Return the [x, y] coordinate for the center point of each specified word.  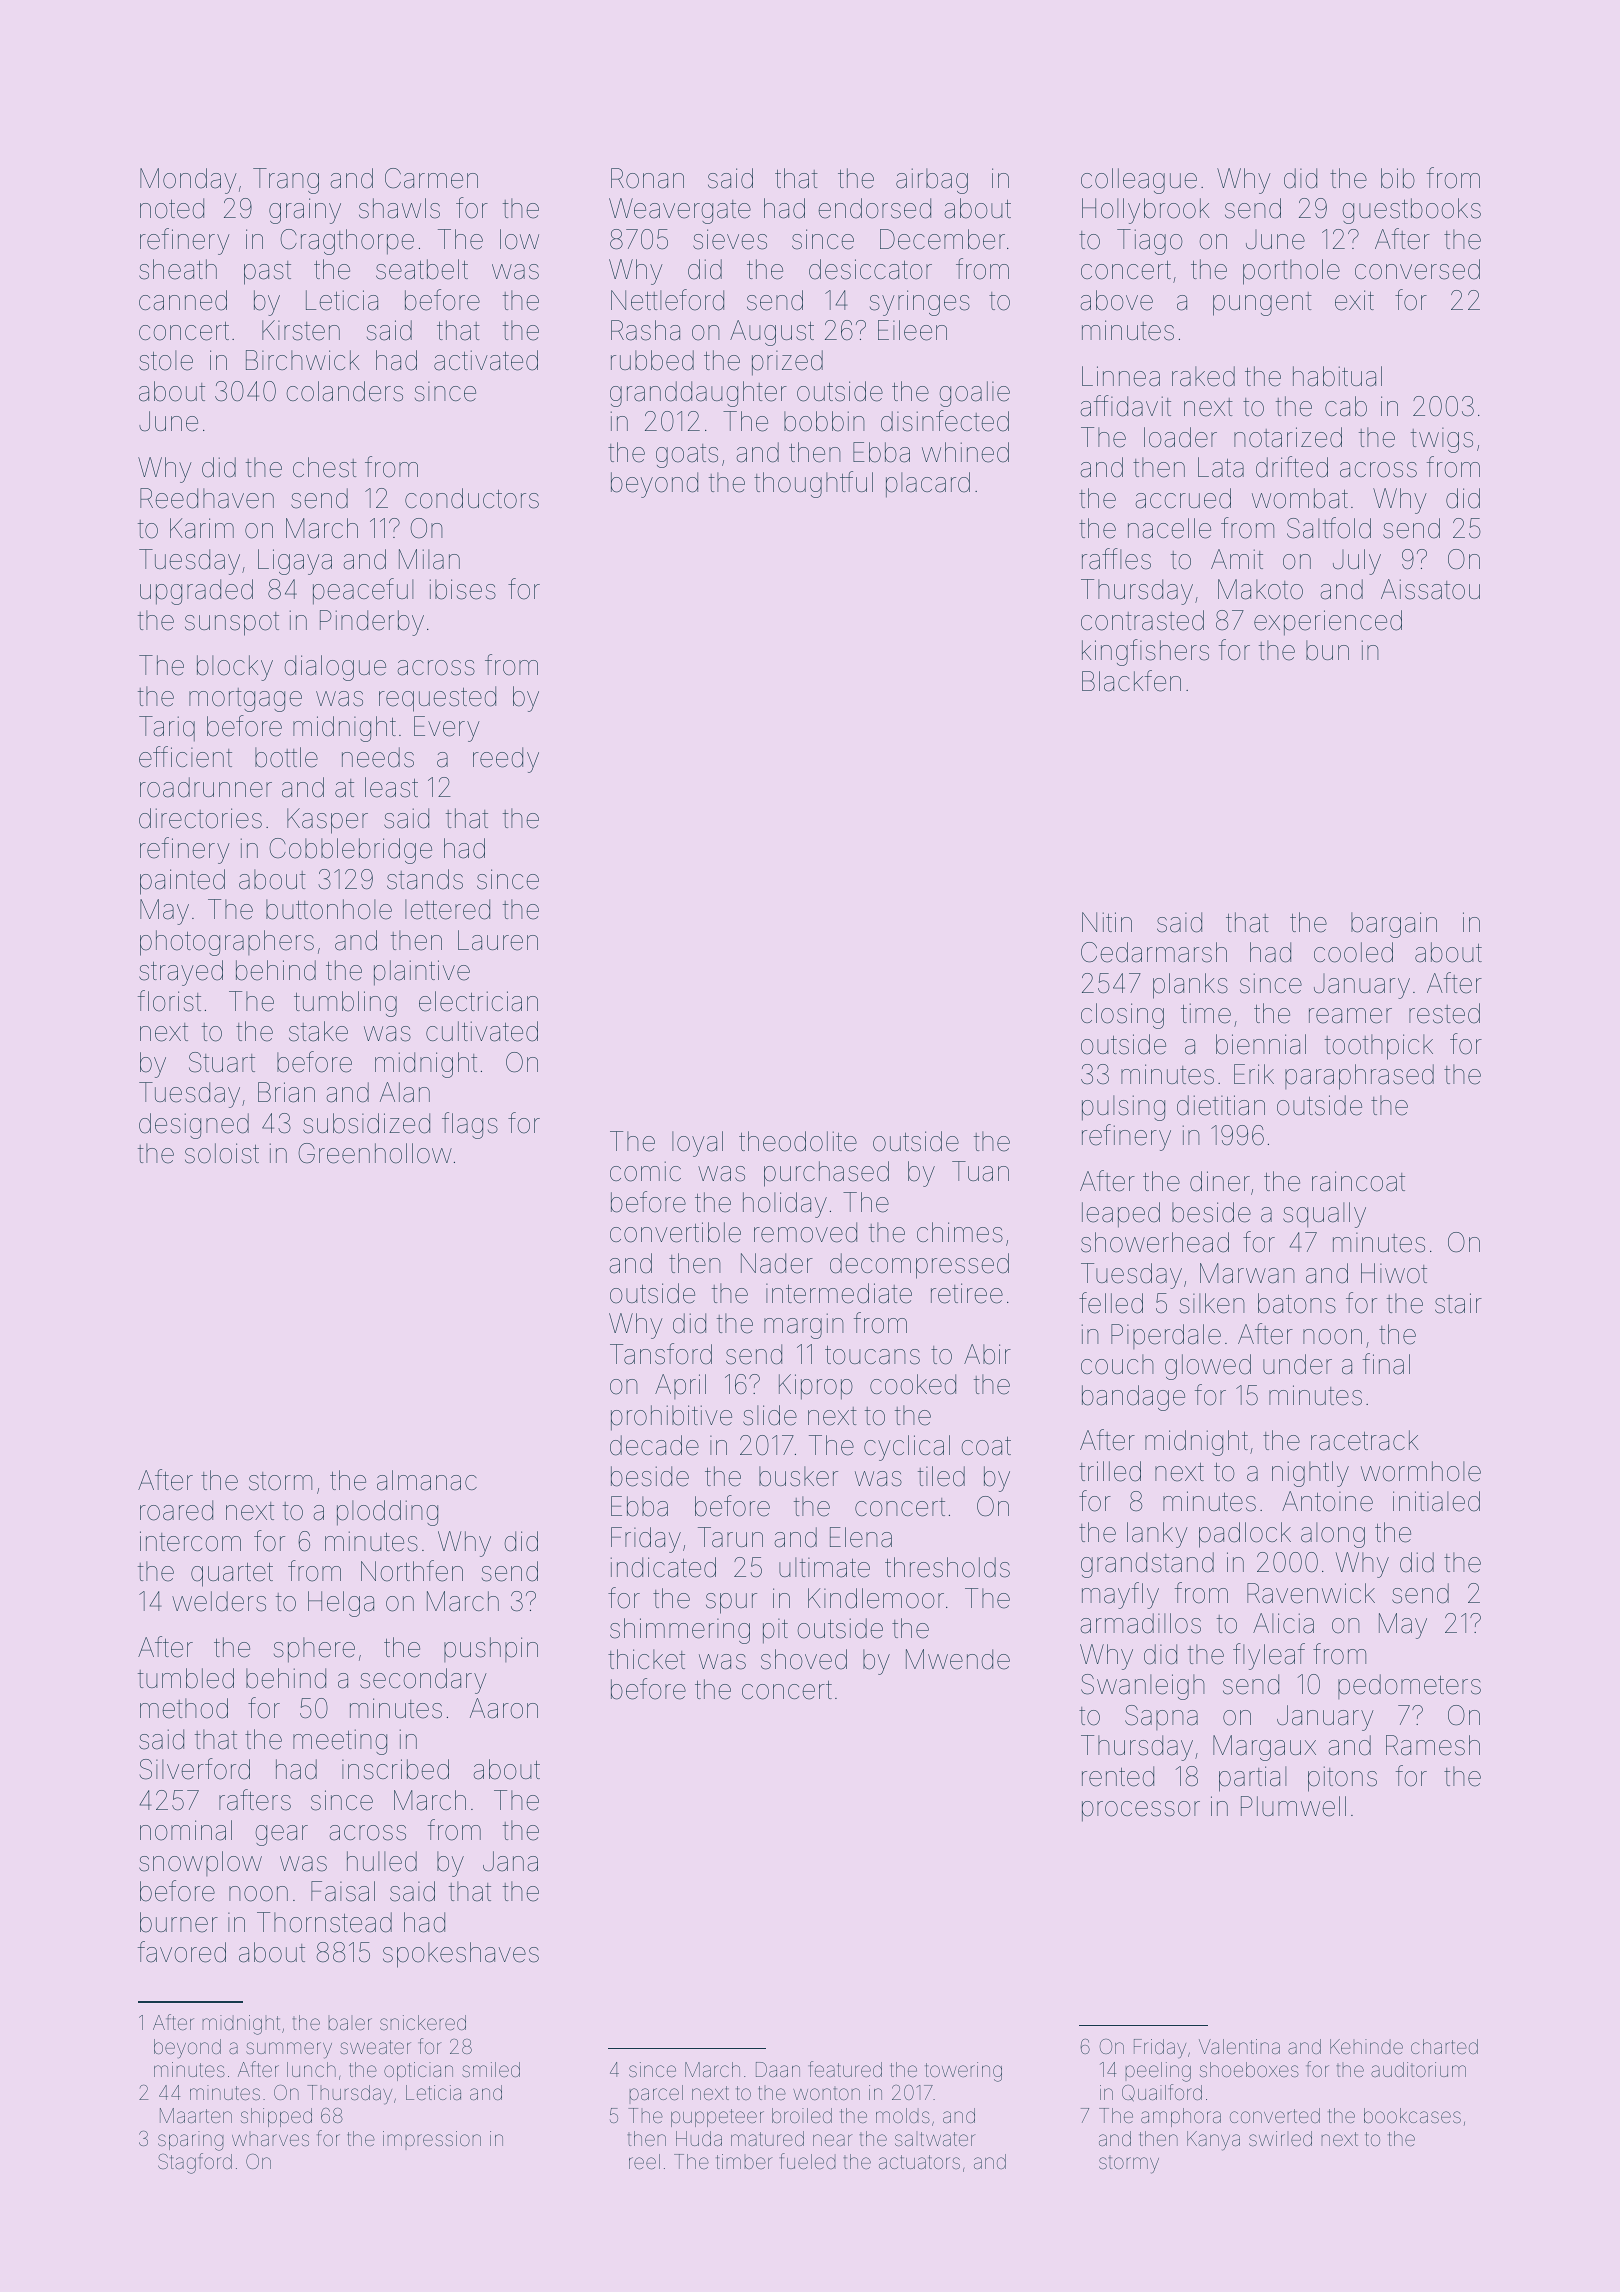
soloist [222, 1153]
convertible [675, 1232]
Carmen [431, 178]
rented [1118, 1776]
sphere [314, 1650]
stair [1458, 1303]
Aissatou [1430, 589]
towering [963, 2072]
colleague [1139, 181]
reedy [506, 760]
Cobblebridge [350, 851]
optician [418, 2071]
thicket [646, 1659]
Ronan [647, 178]
